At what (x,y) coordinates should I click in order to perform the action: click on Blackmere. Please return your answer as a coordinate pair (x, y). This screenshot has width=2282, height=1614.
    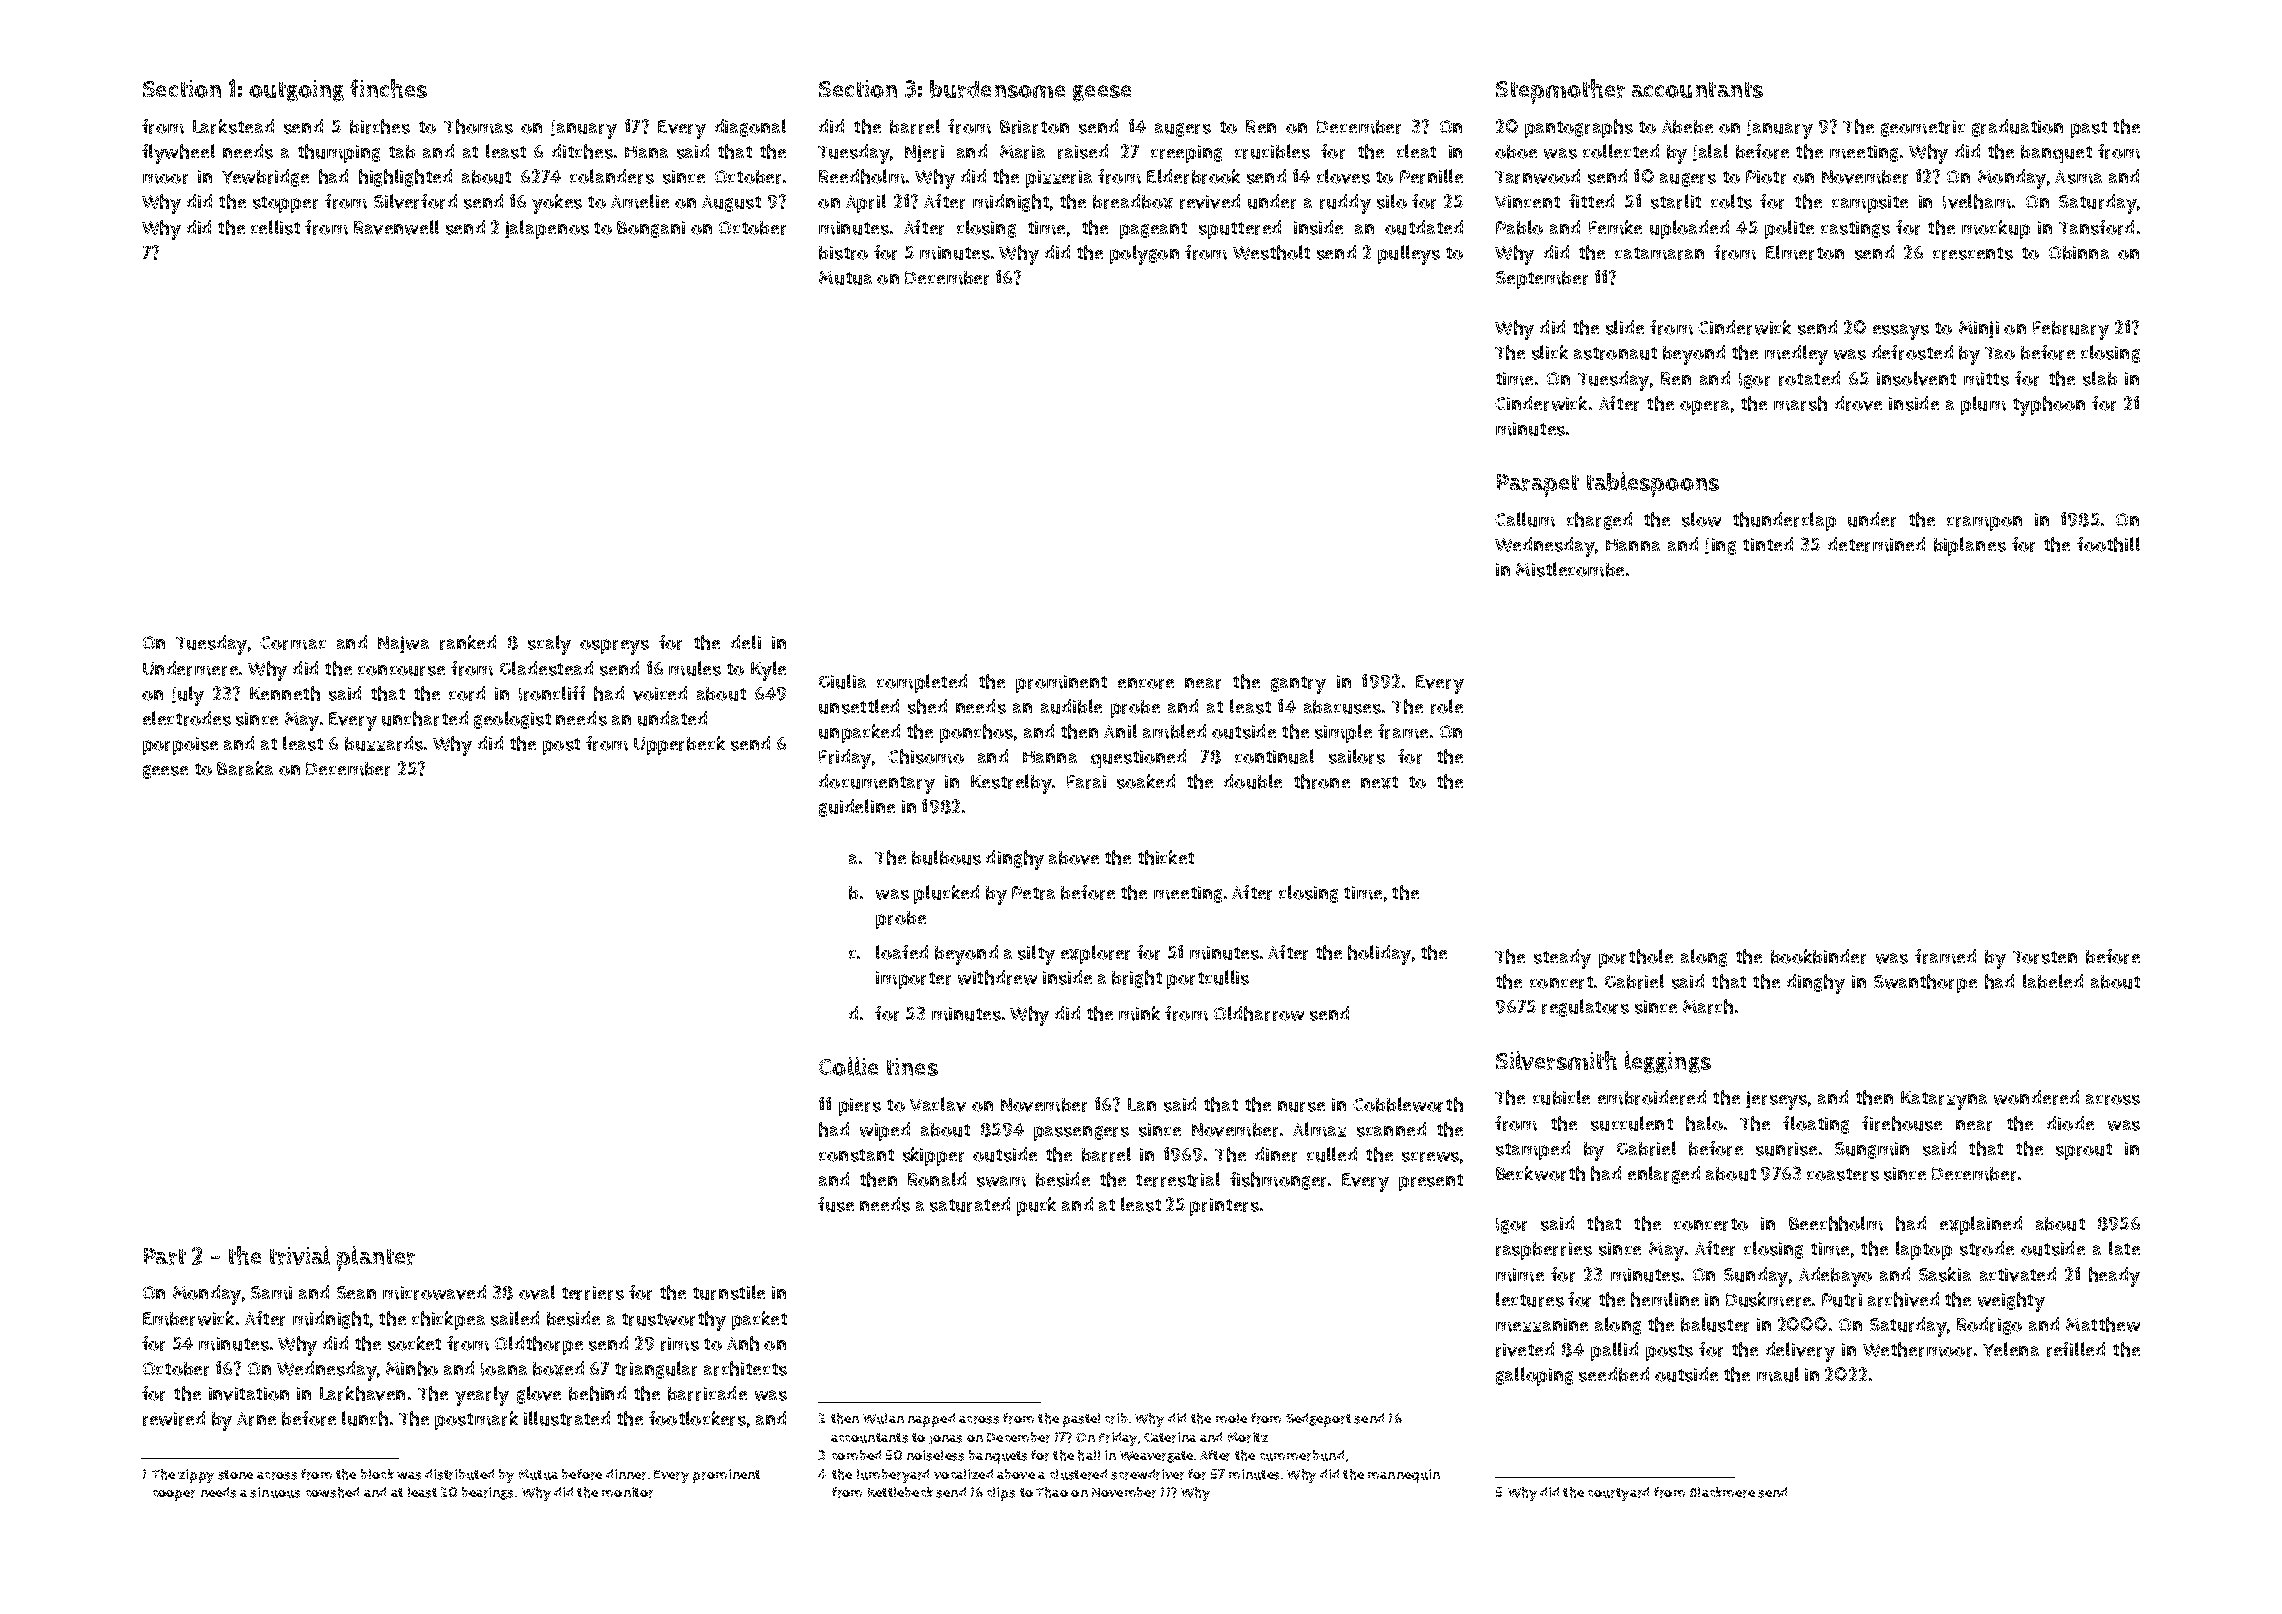
    Looking at the image, I should click on (1722, 1492).
